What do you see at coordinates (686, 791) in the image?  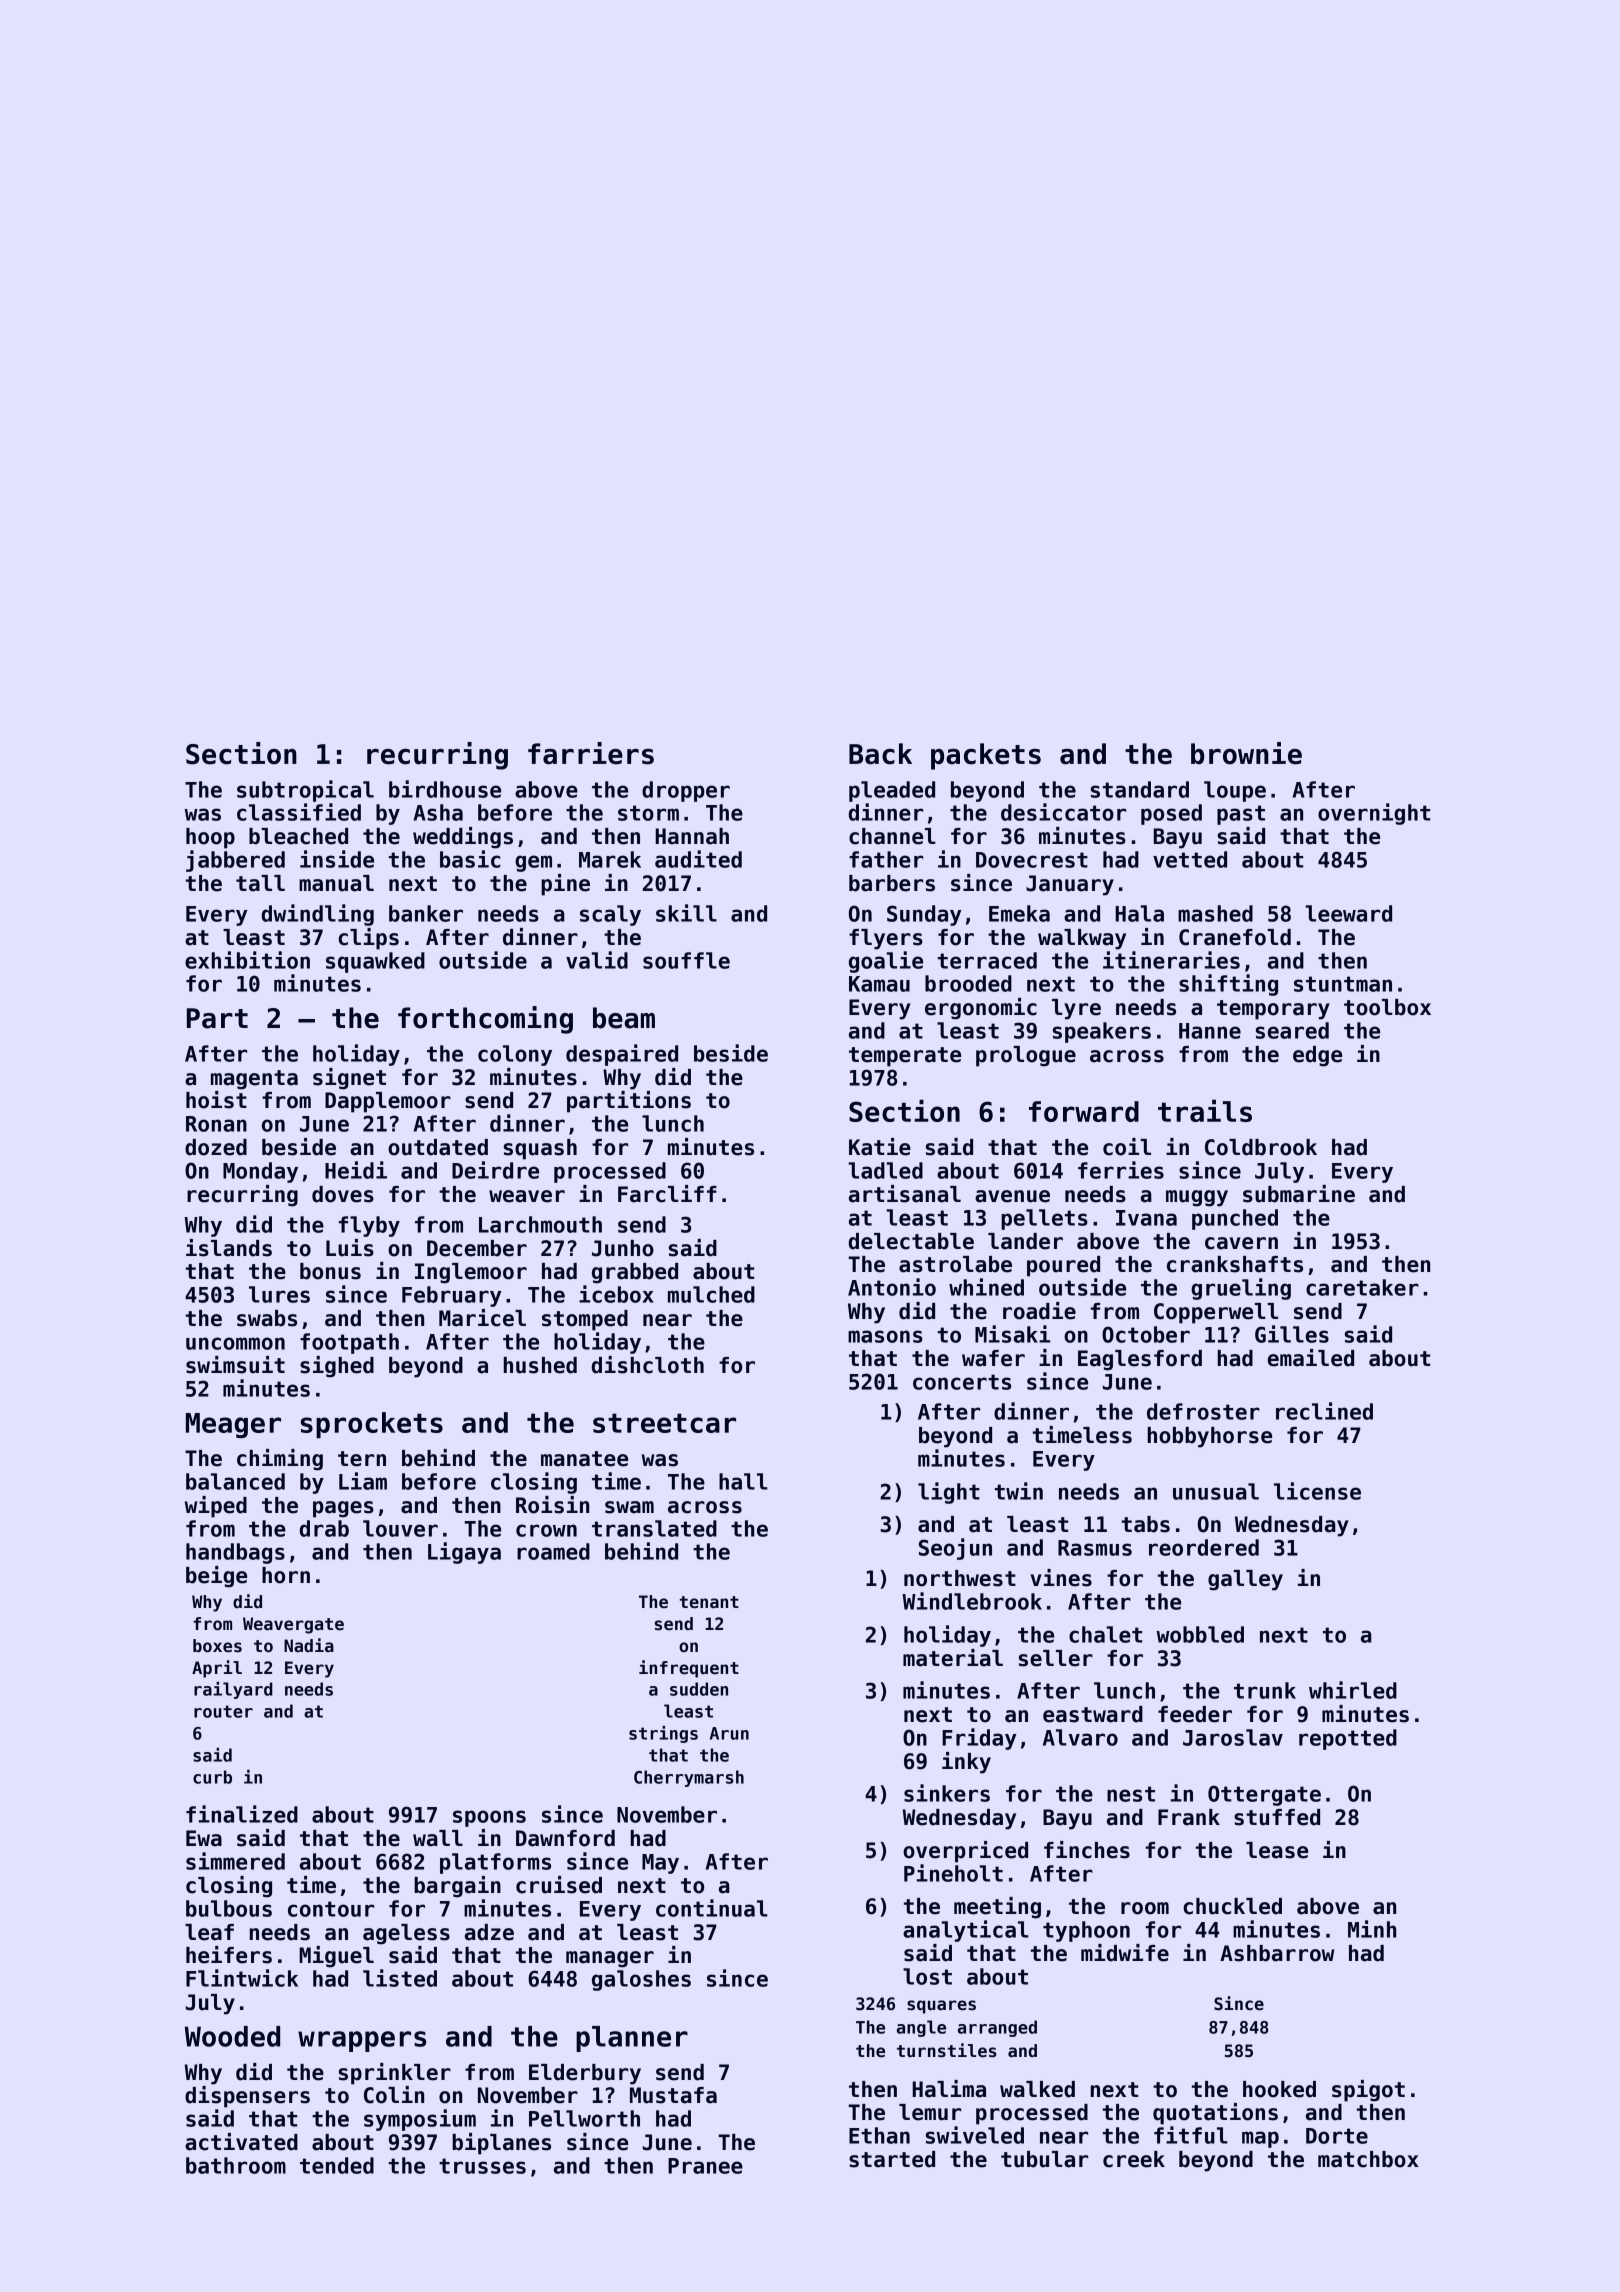 I see `dropper` at bounding box center [686, 791].
